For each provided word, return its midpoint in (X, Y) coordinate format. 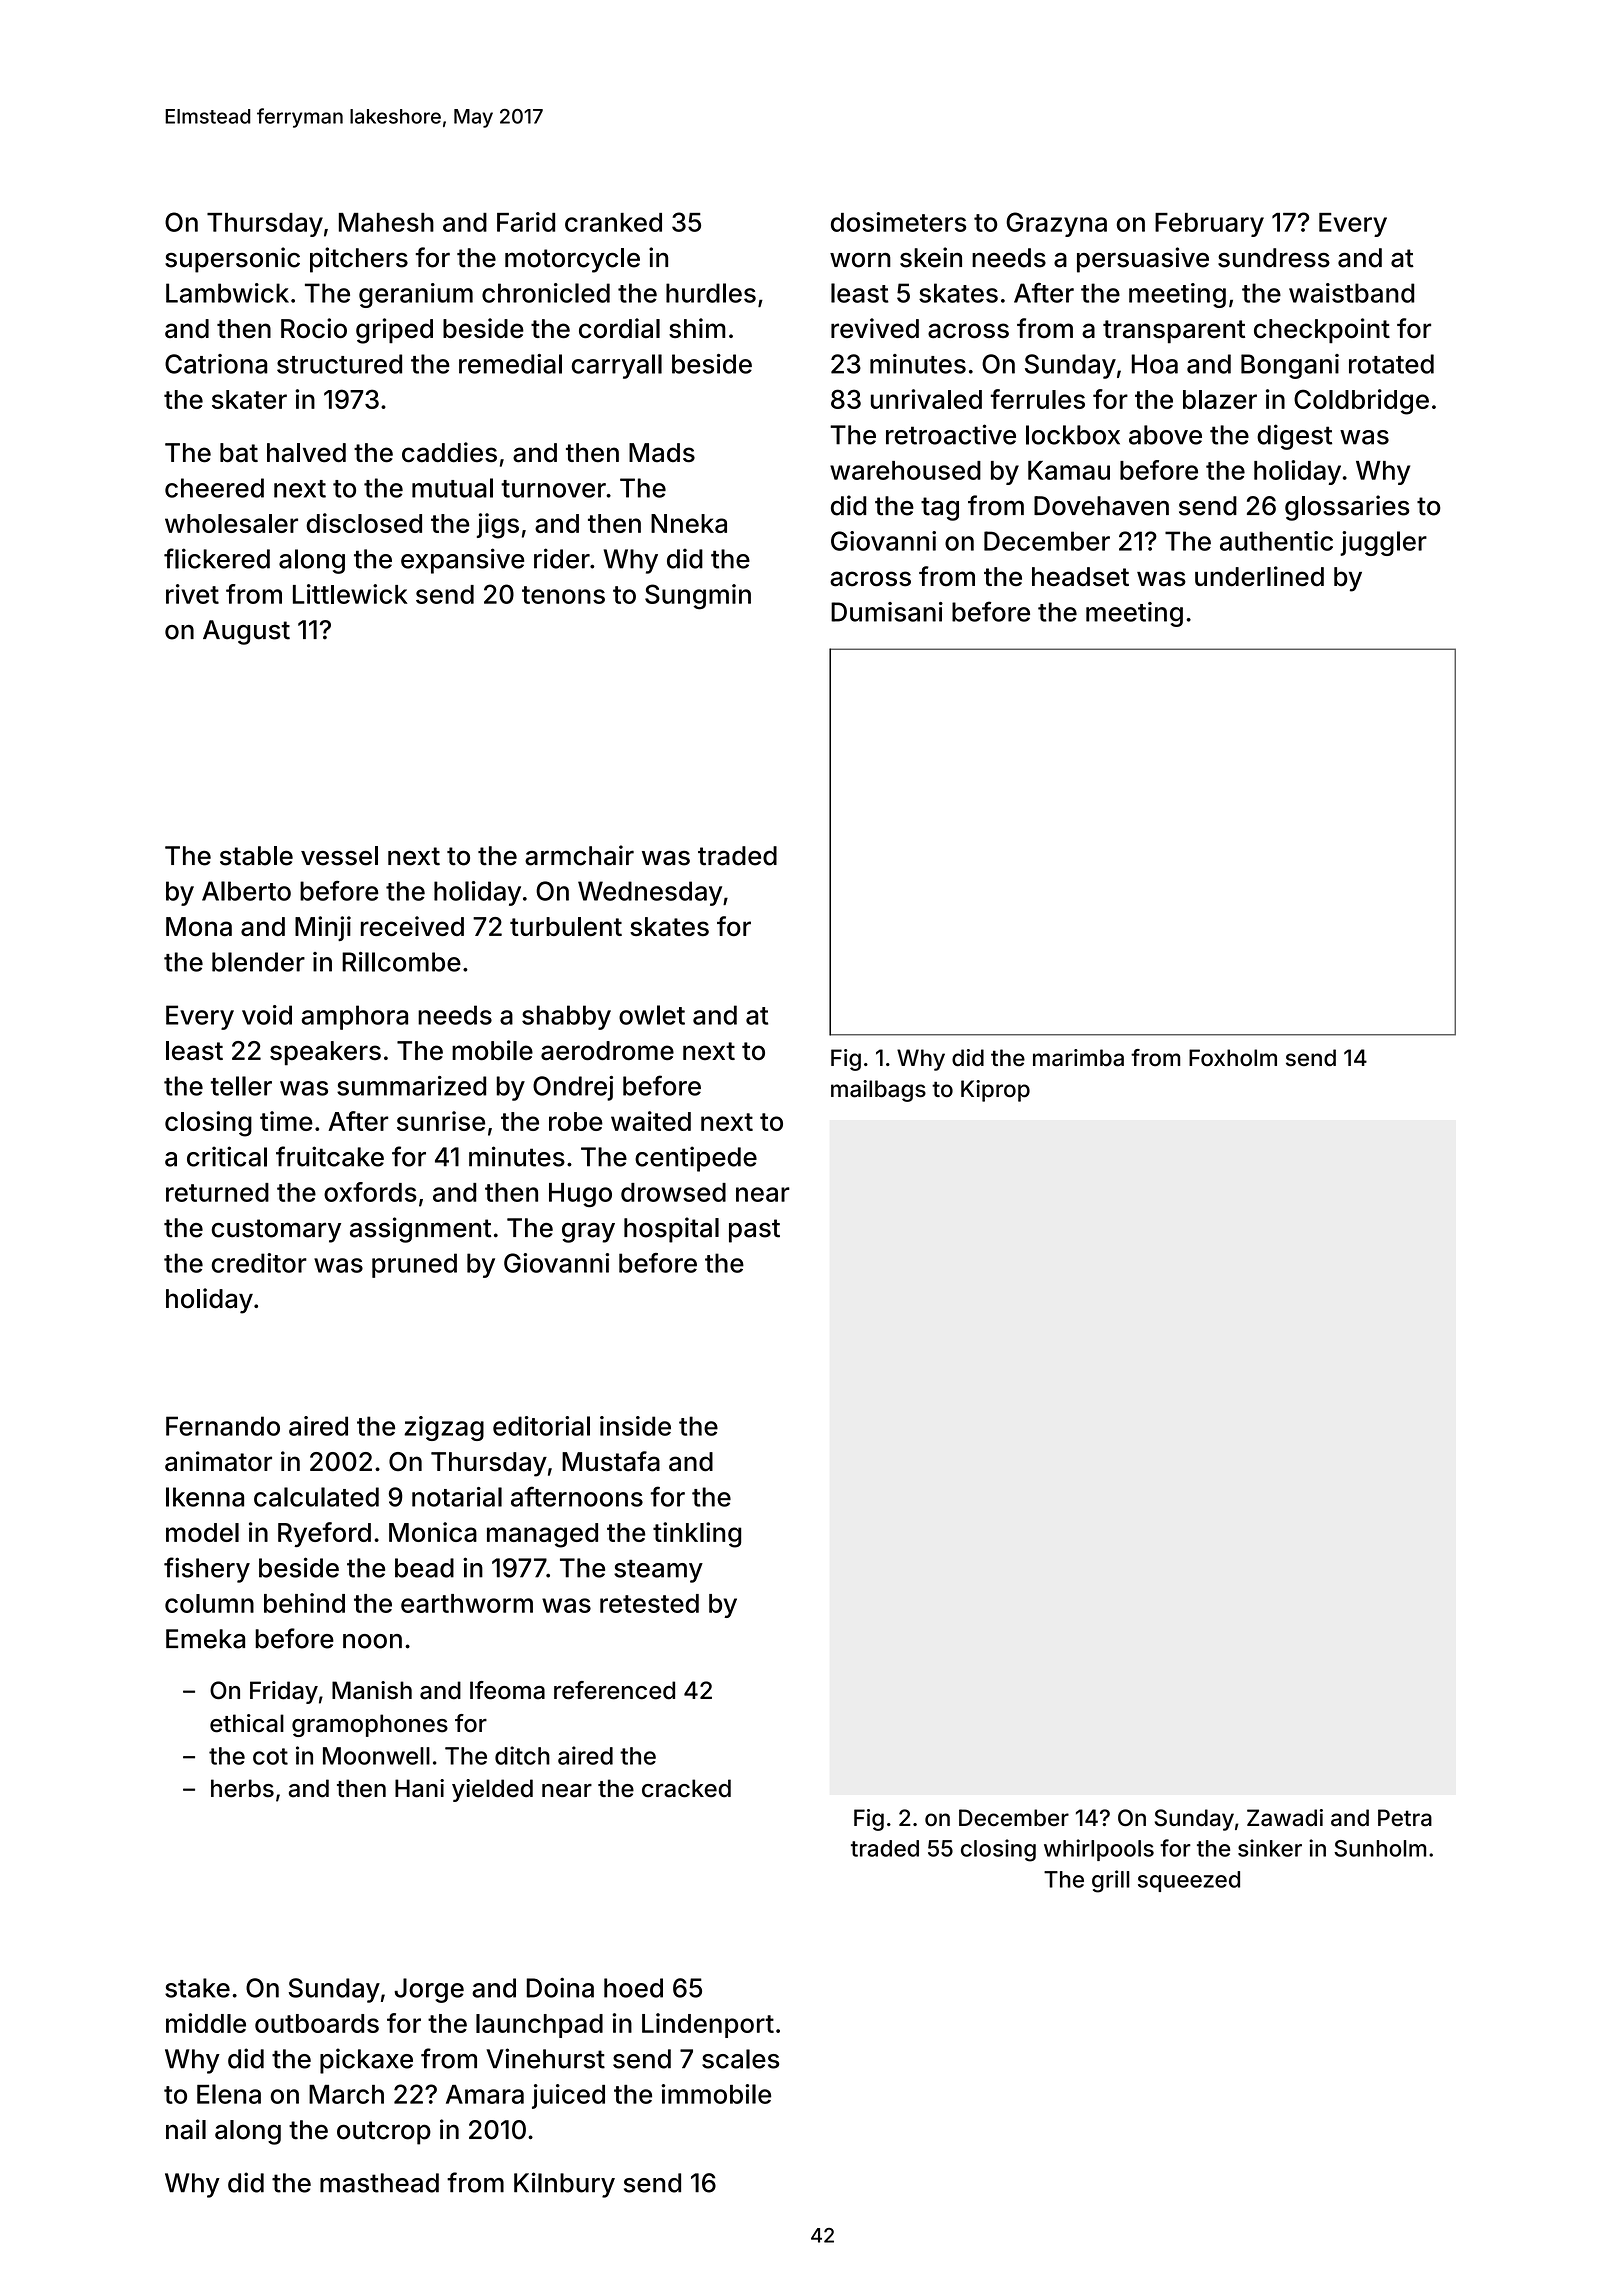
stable (256, 856)
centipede (696, 1159)
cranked (613, 222)
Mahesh (386, 222)
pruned (414, 1265)
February (1209, 225)
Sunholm (1380, 1848)
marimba (1078, 1058)
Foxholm (1233, 1058)
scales (740, 2059)
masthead (379, 2183)
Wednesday (650, 893)
